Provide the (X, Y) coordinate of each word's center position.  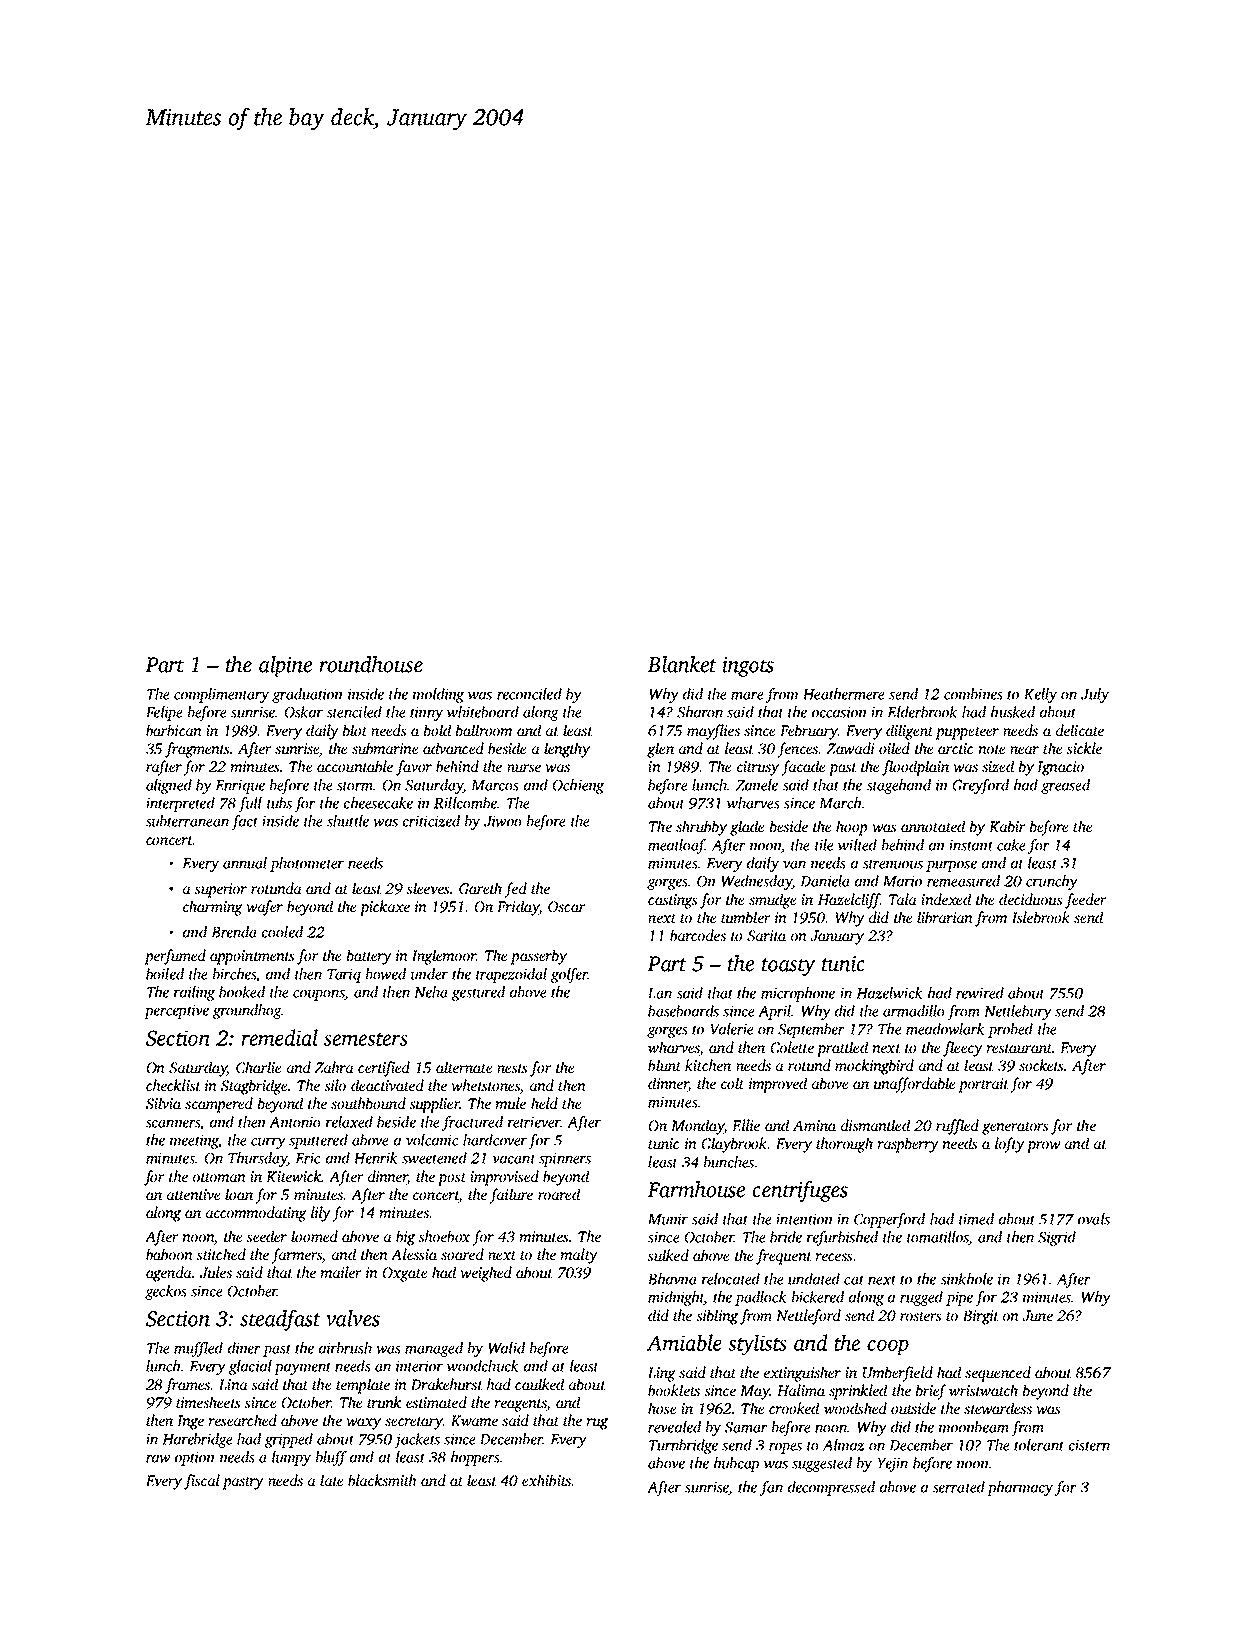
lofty (1010, 1145)
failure (511, 1196)
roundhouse (371, 664)
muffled (198, 1349)
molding (438, 695)
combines (973, 694)
